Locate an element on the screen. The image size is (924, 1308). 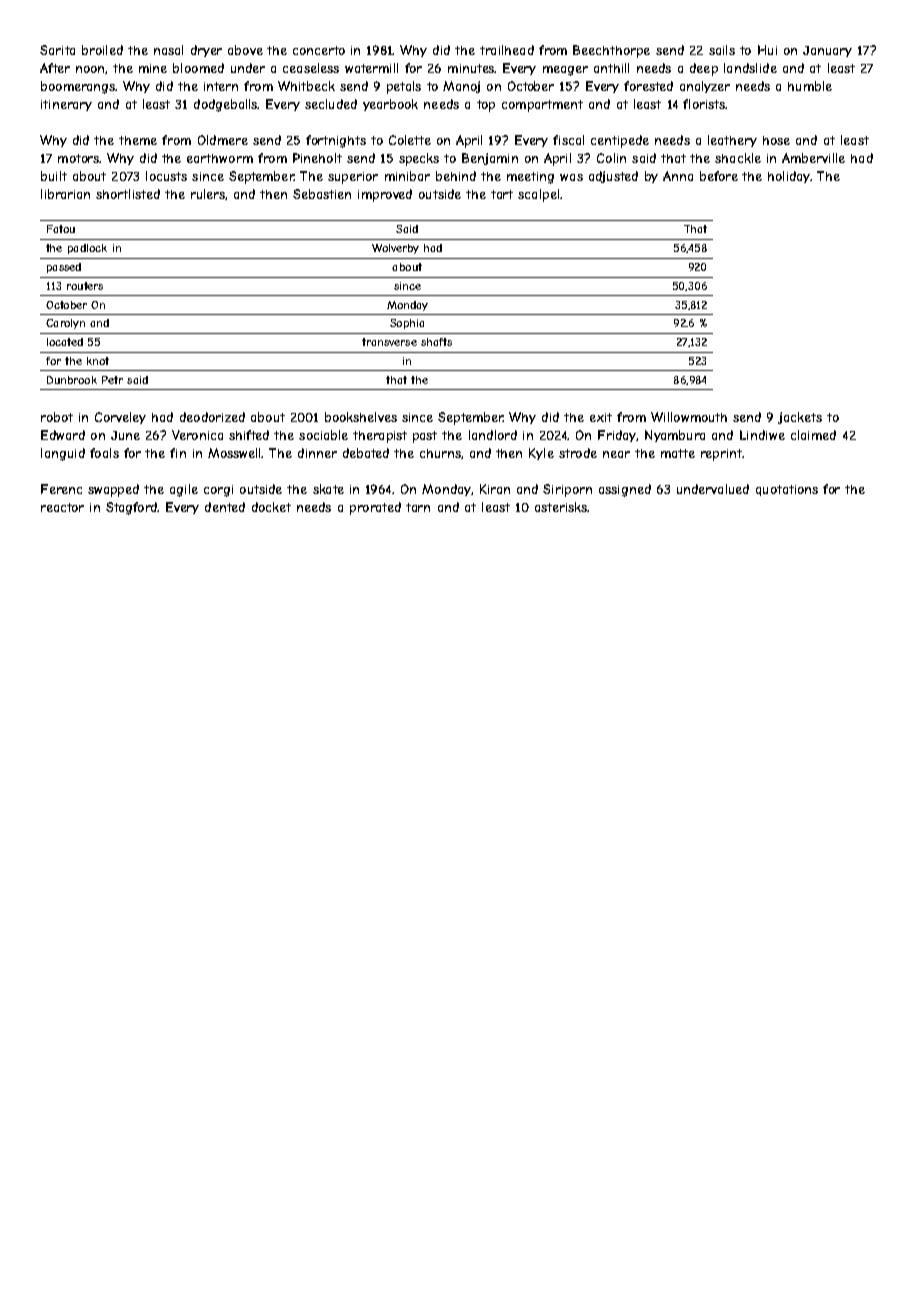
humble is located at coordinates (810, 86).
